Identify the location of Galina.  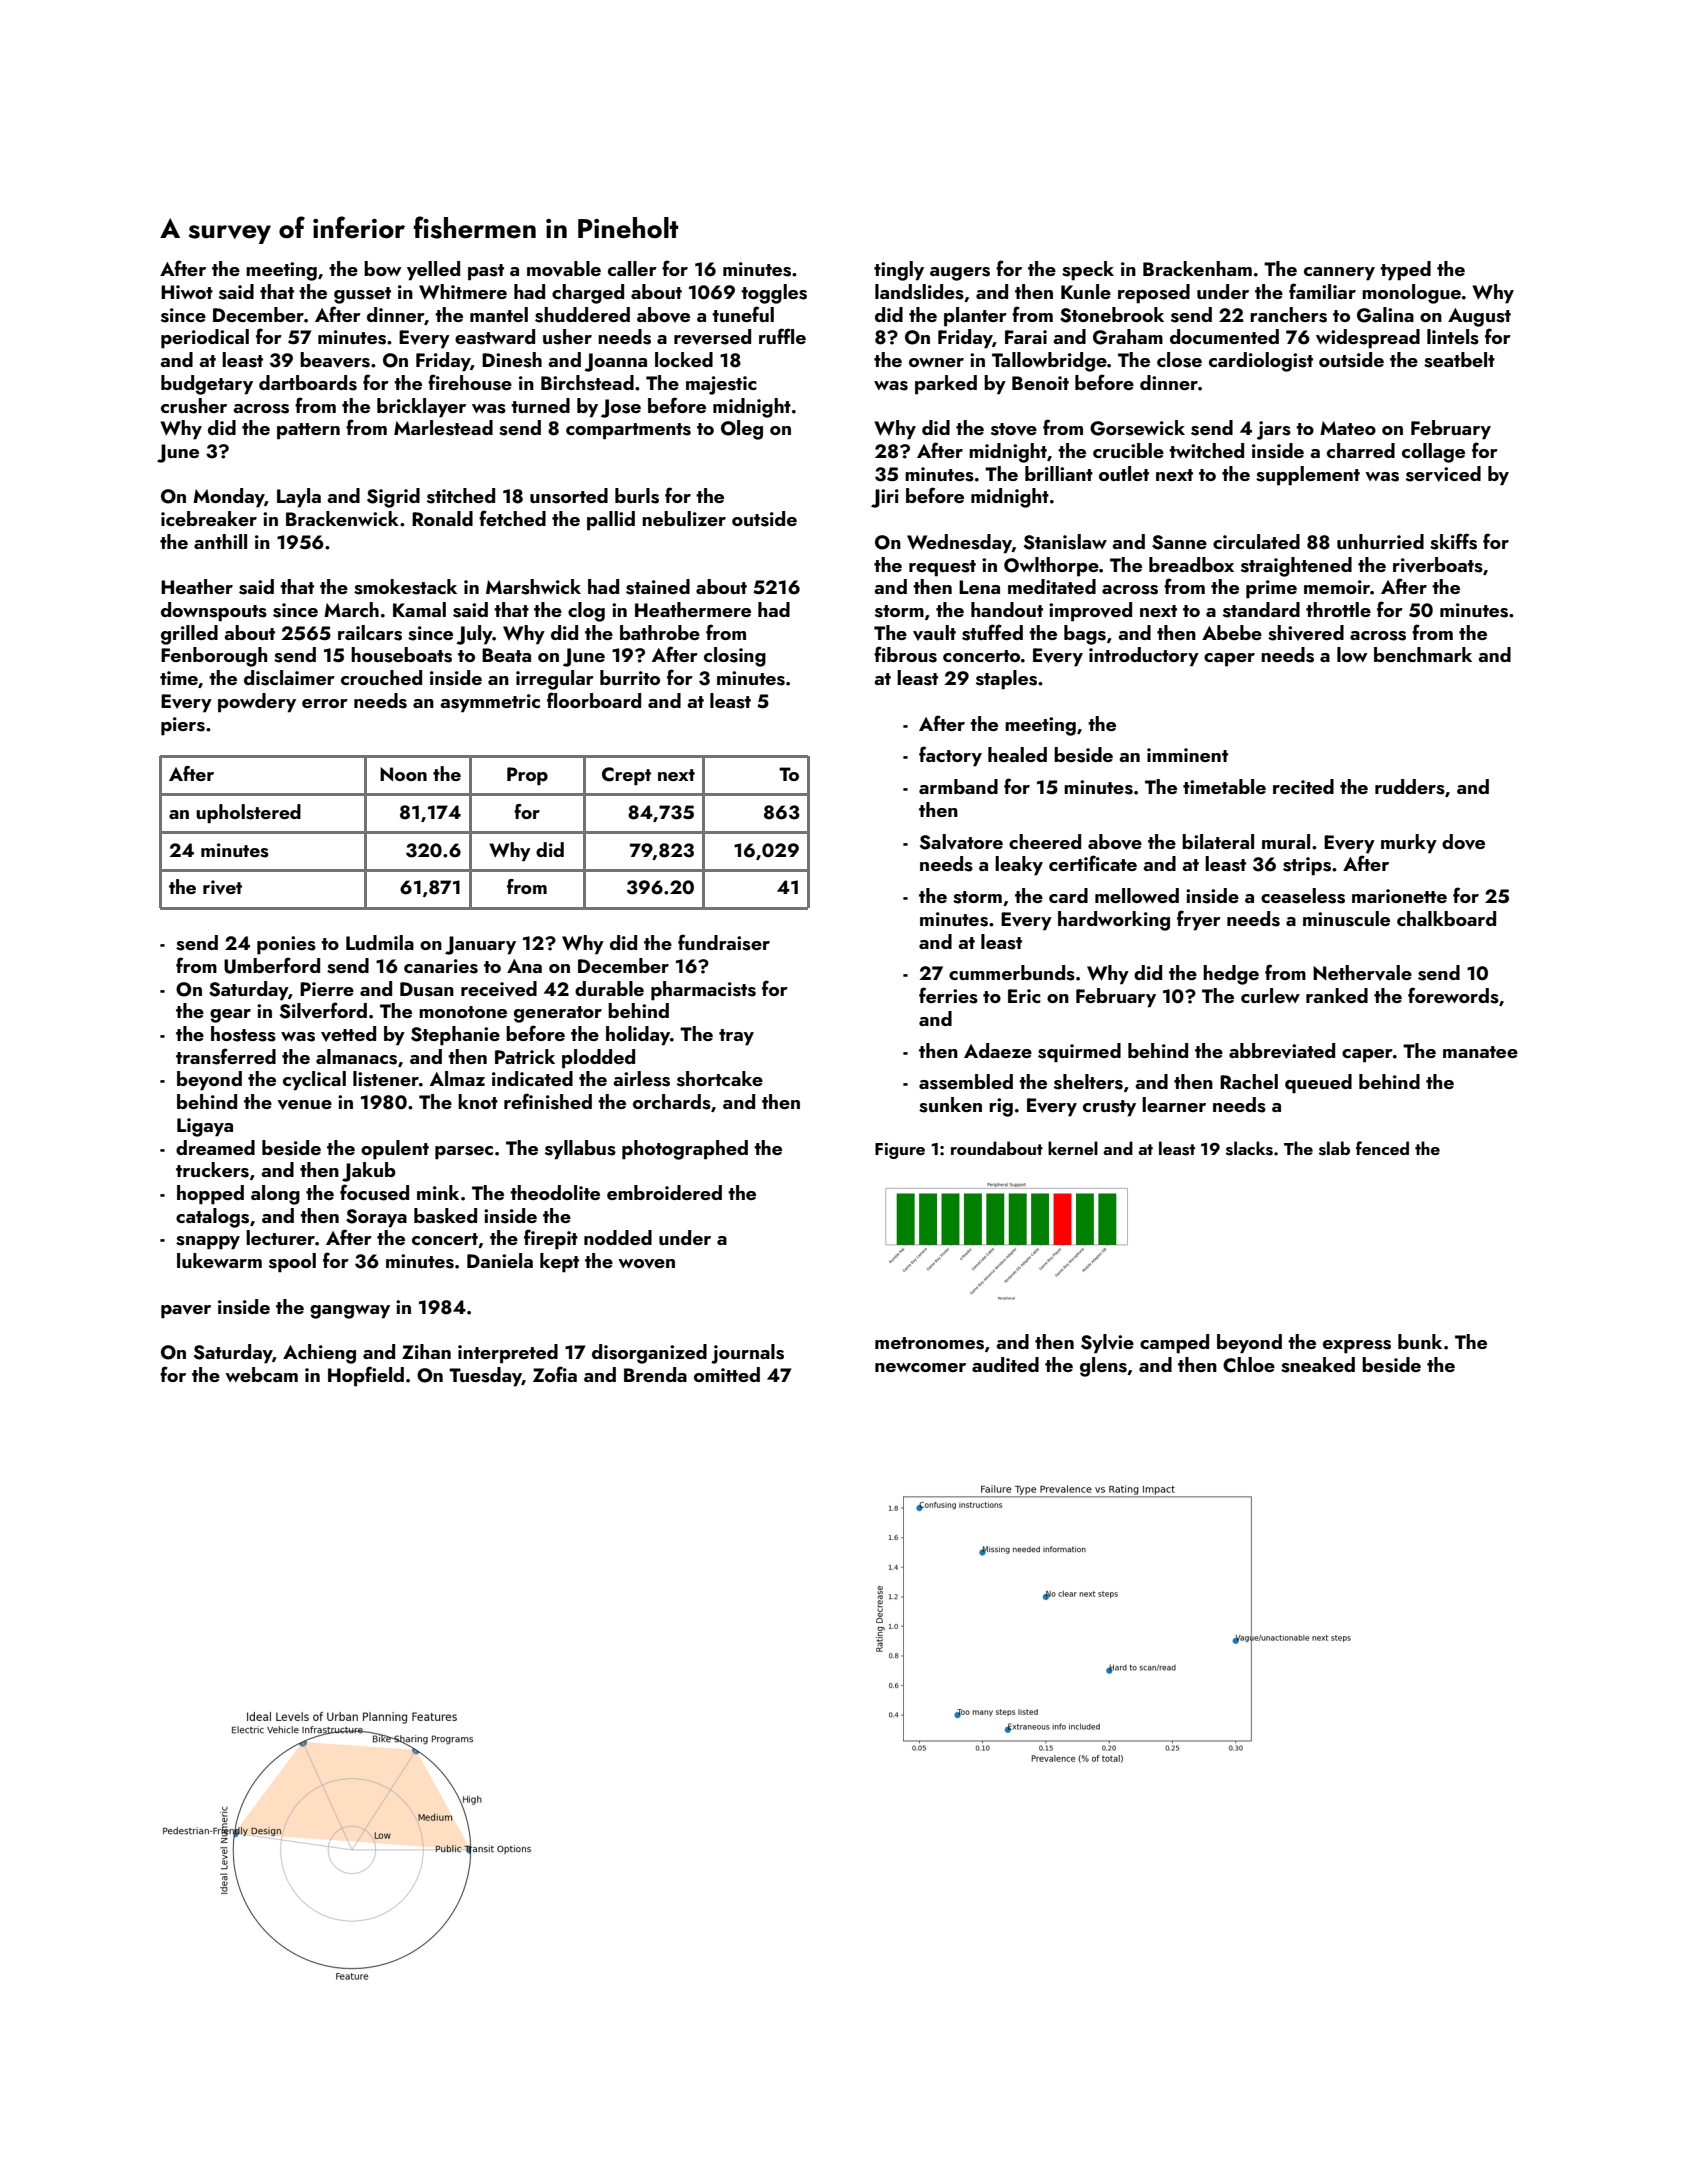
(1385, 315).
